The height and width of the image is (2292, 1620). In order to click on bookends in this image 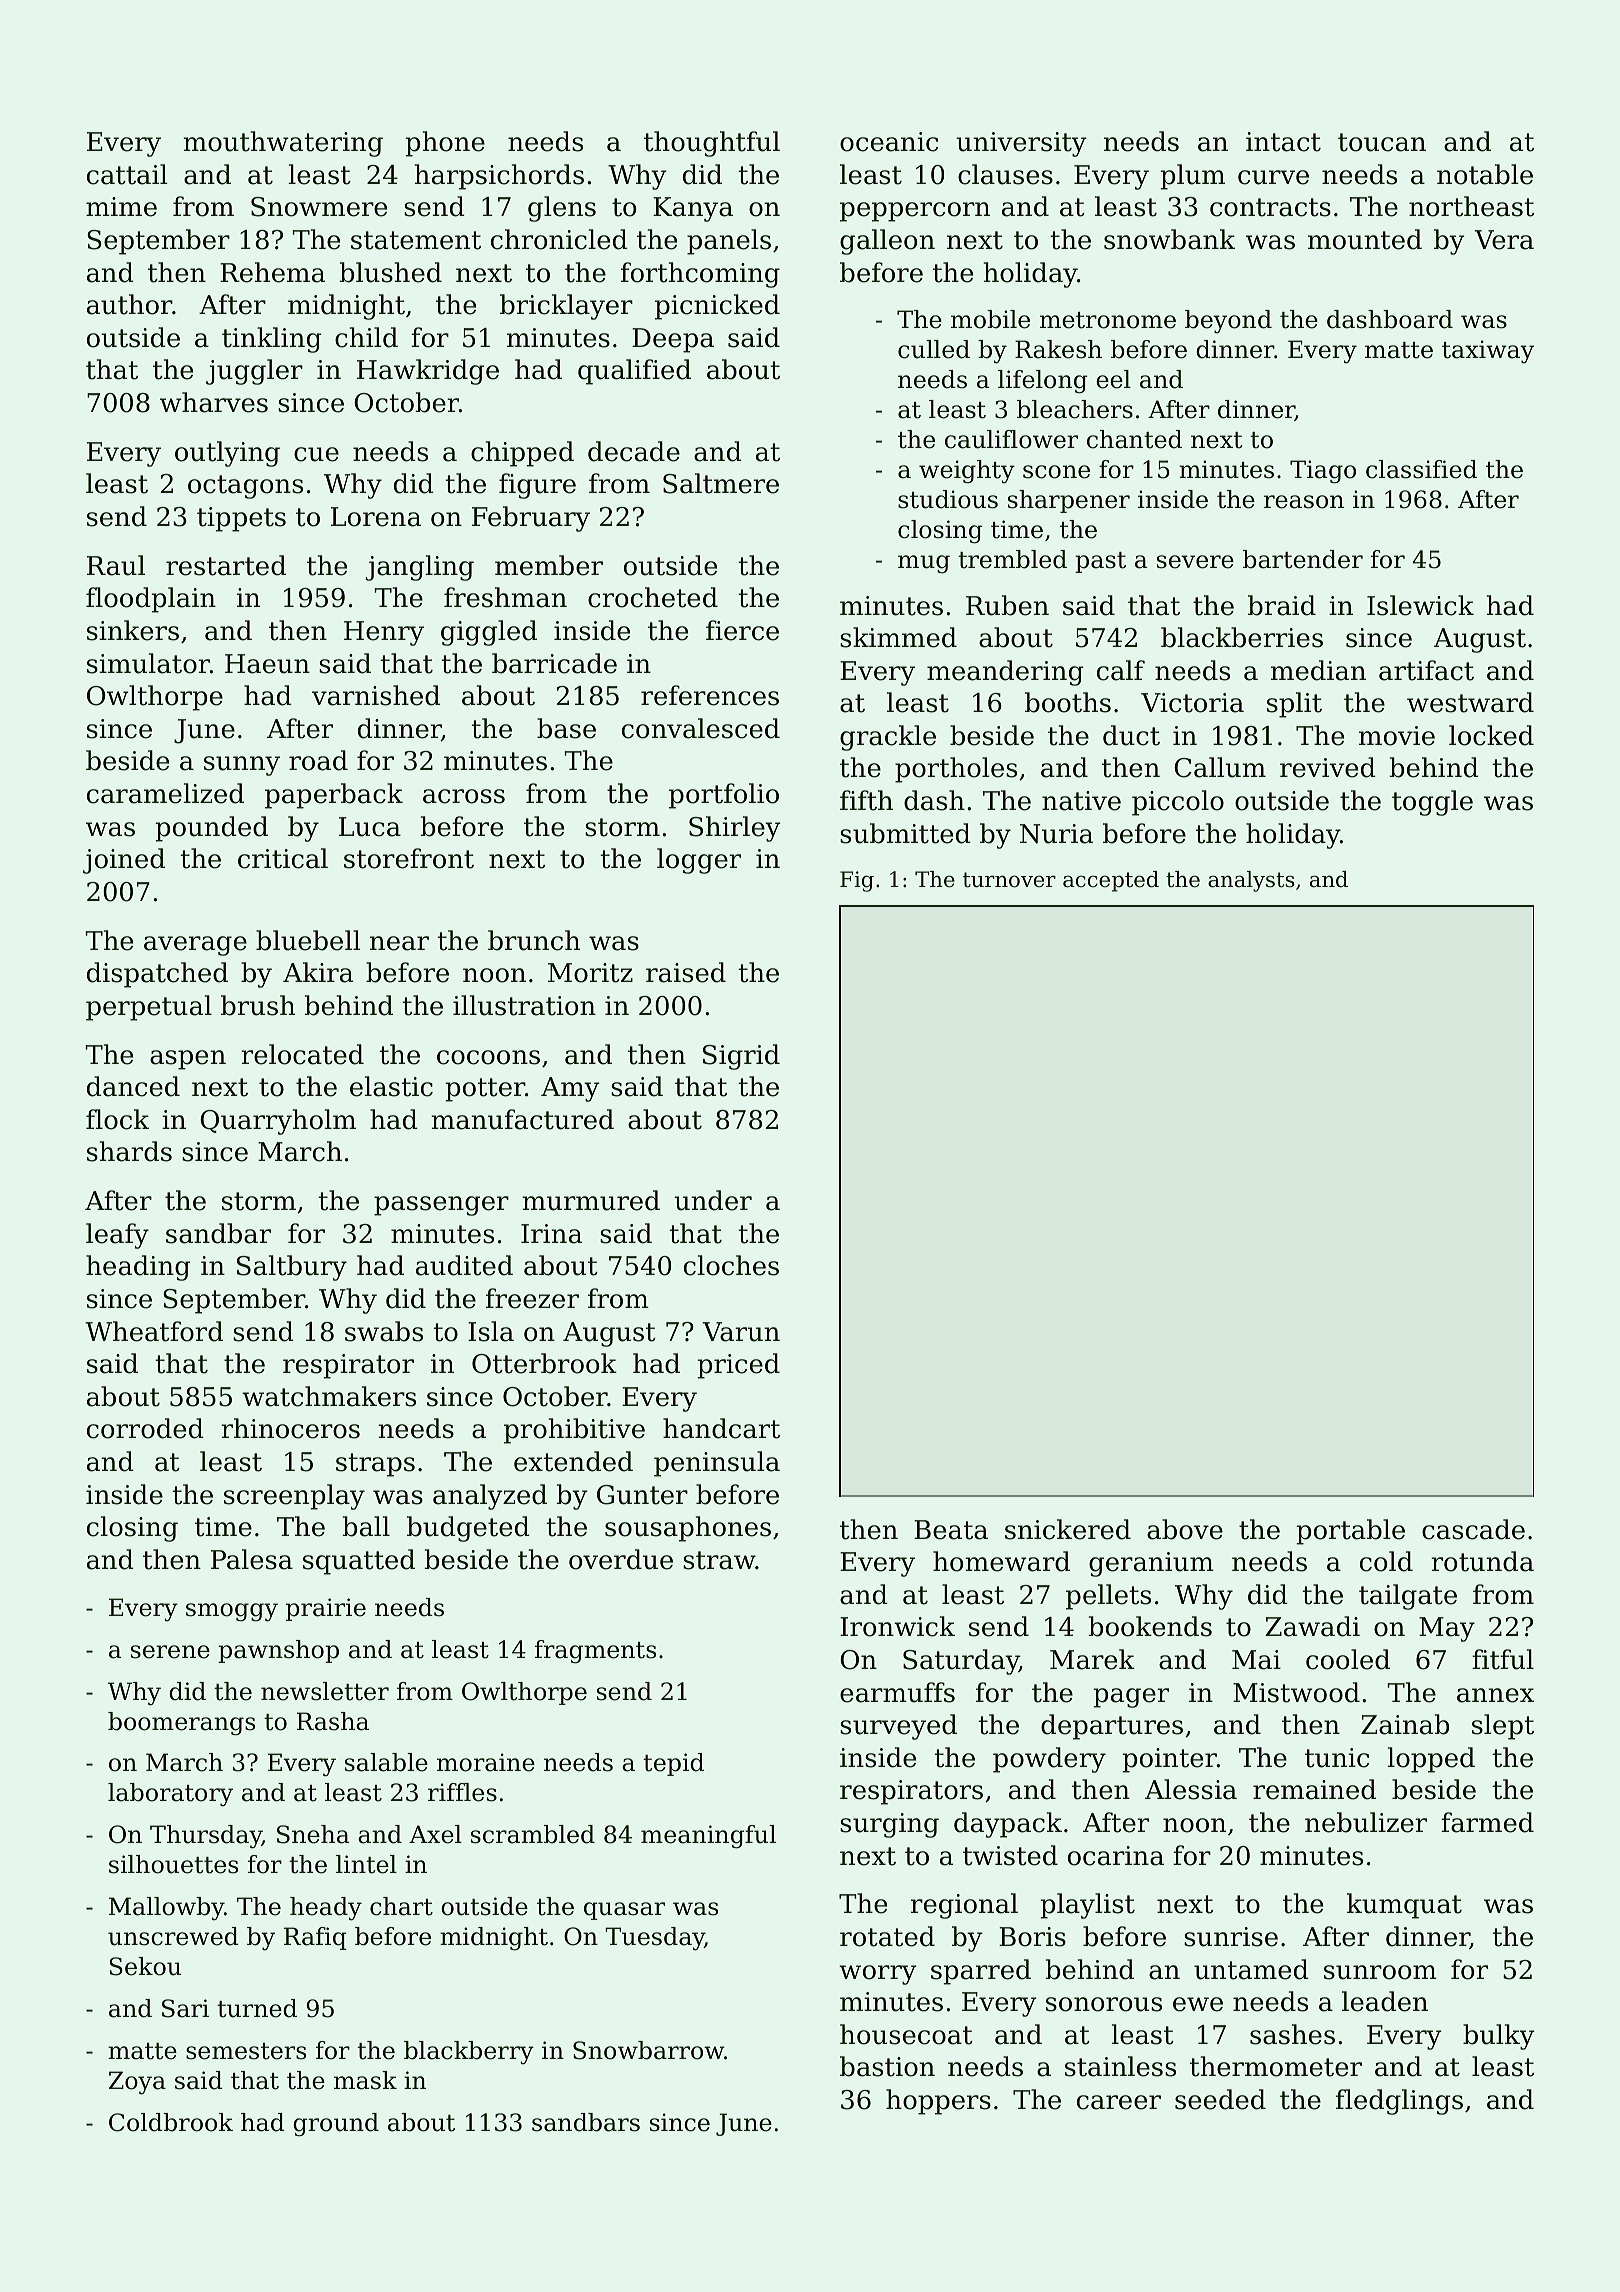, I will do `click(1150, 1626)`.
